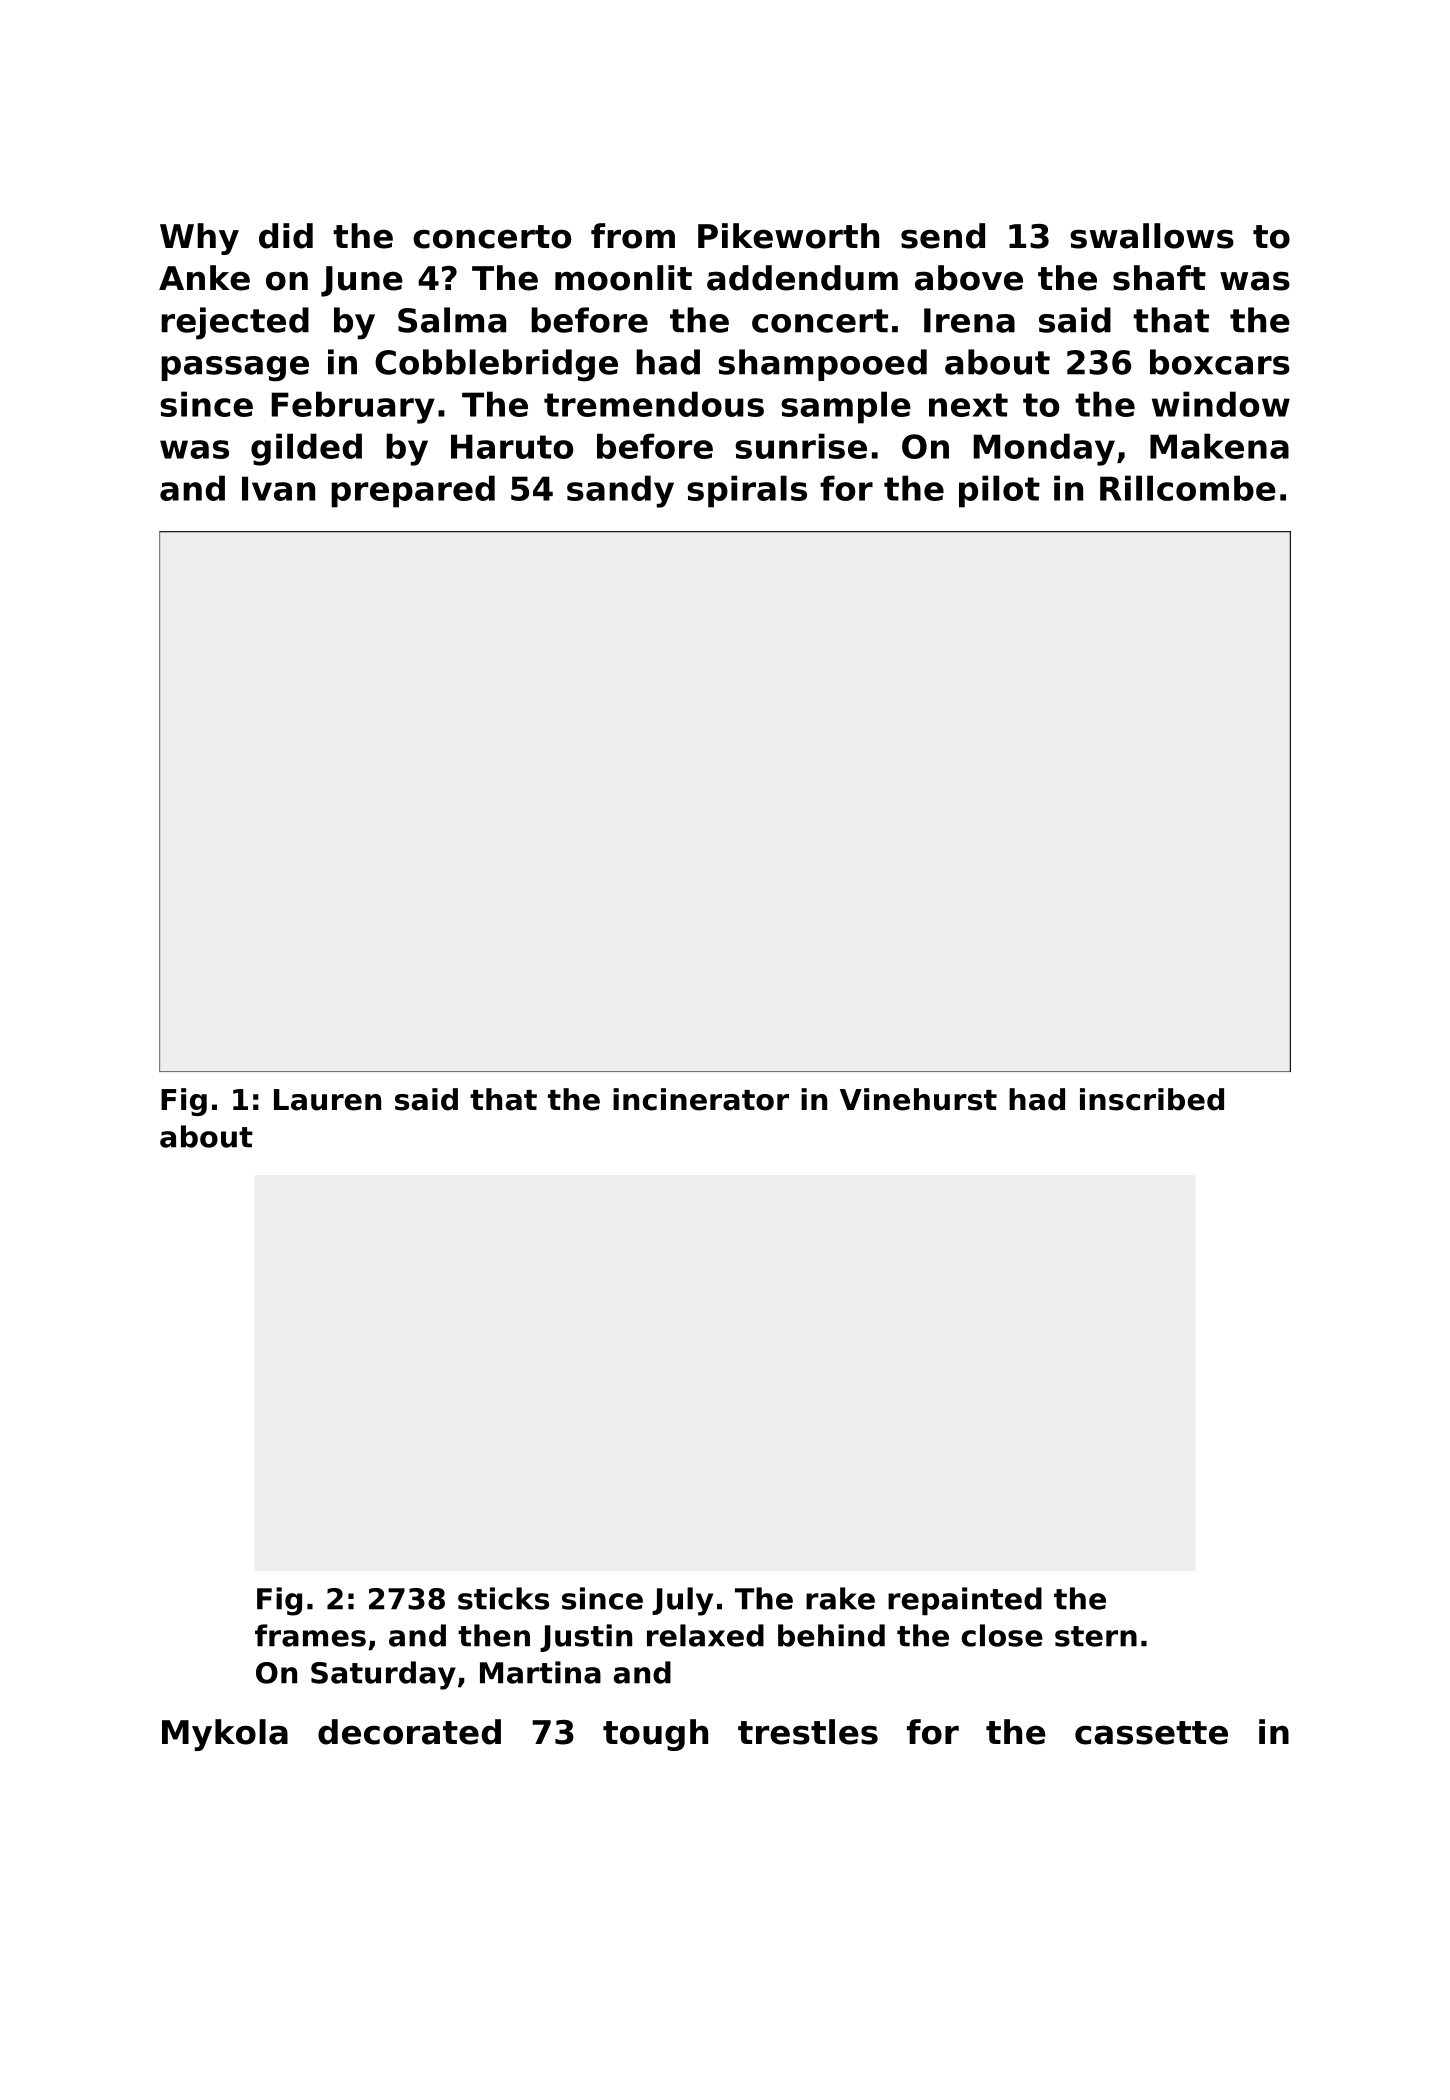 The height and width of the document is (2100, 1450). I want to click on decorated, so click(409, 1732).
